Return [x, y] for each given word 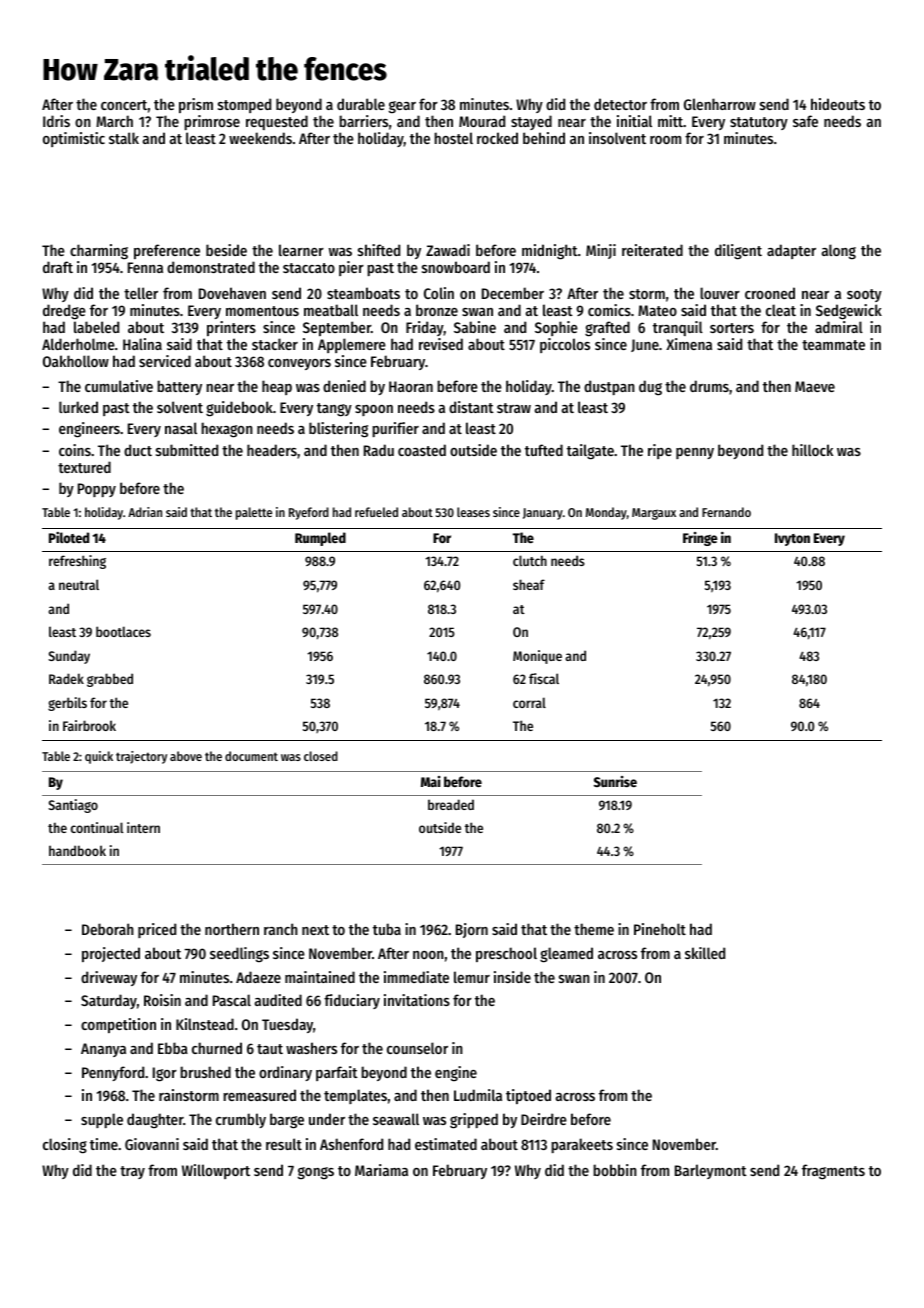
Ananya [103, 1050]
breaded [451, 804]
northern [232, 929]
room [665, 140]
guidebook [239, 409]
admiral [839, 327]
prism [196, 105]
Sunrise [615, 781]
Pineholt [660, 929]
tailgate [590, 452]
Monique [537, 657]
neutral [79, 584]
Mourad [482, 121]
